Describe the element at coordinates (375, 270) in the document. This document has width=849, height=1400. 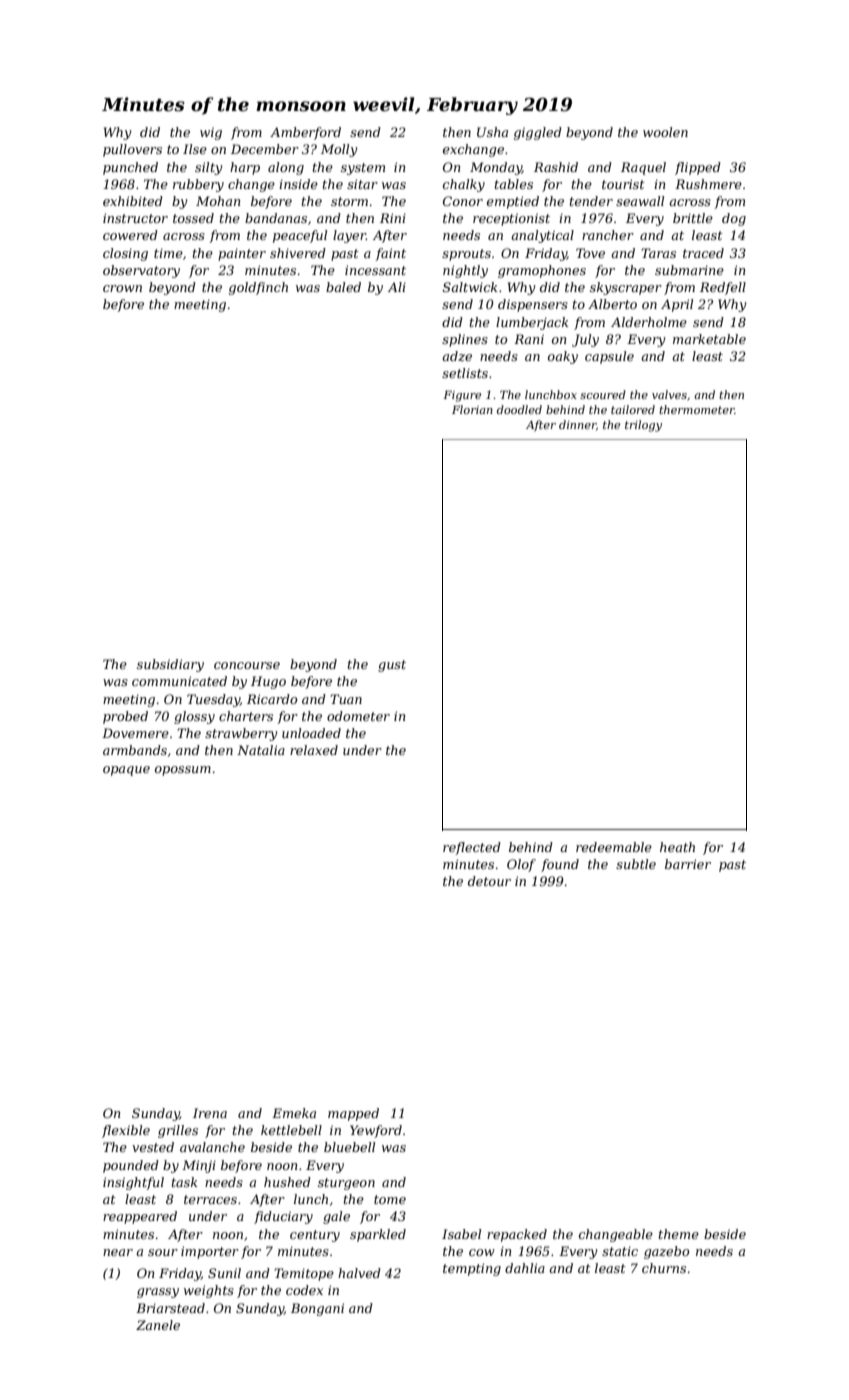
I see `incessant` at that location.
